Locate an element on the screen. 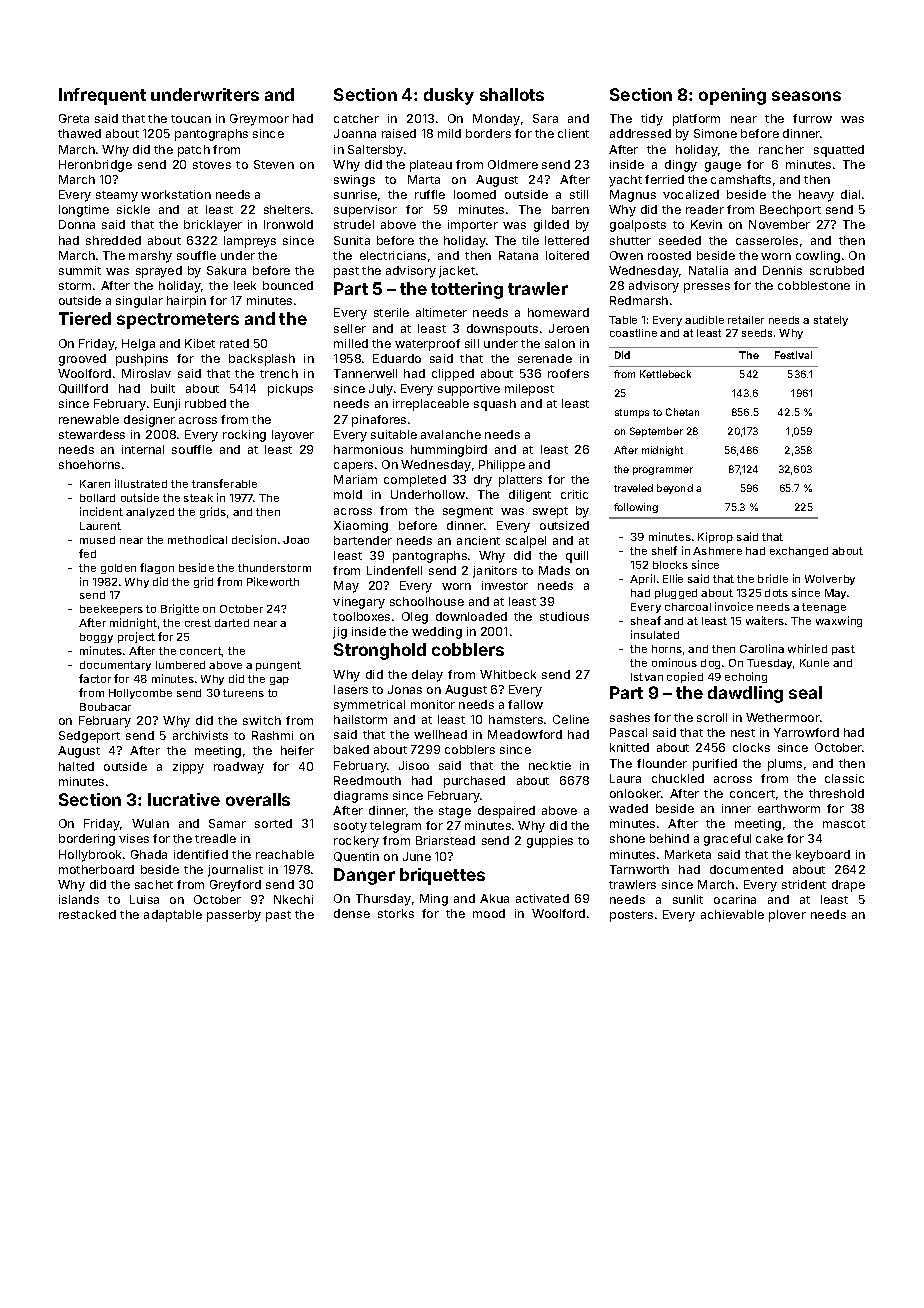  golden is located at coordinates (118, 569).
